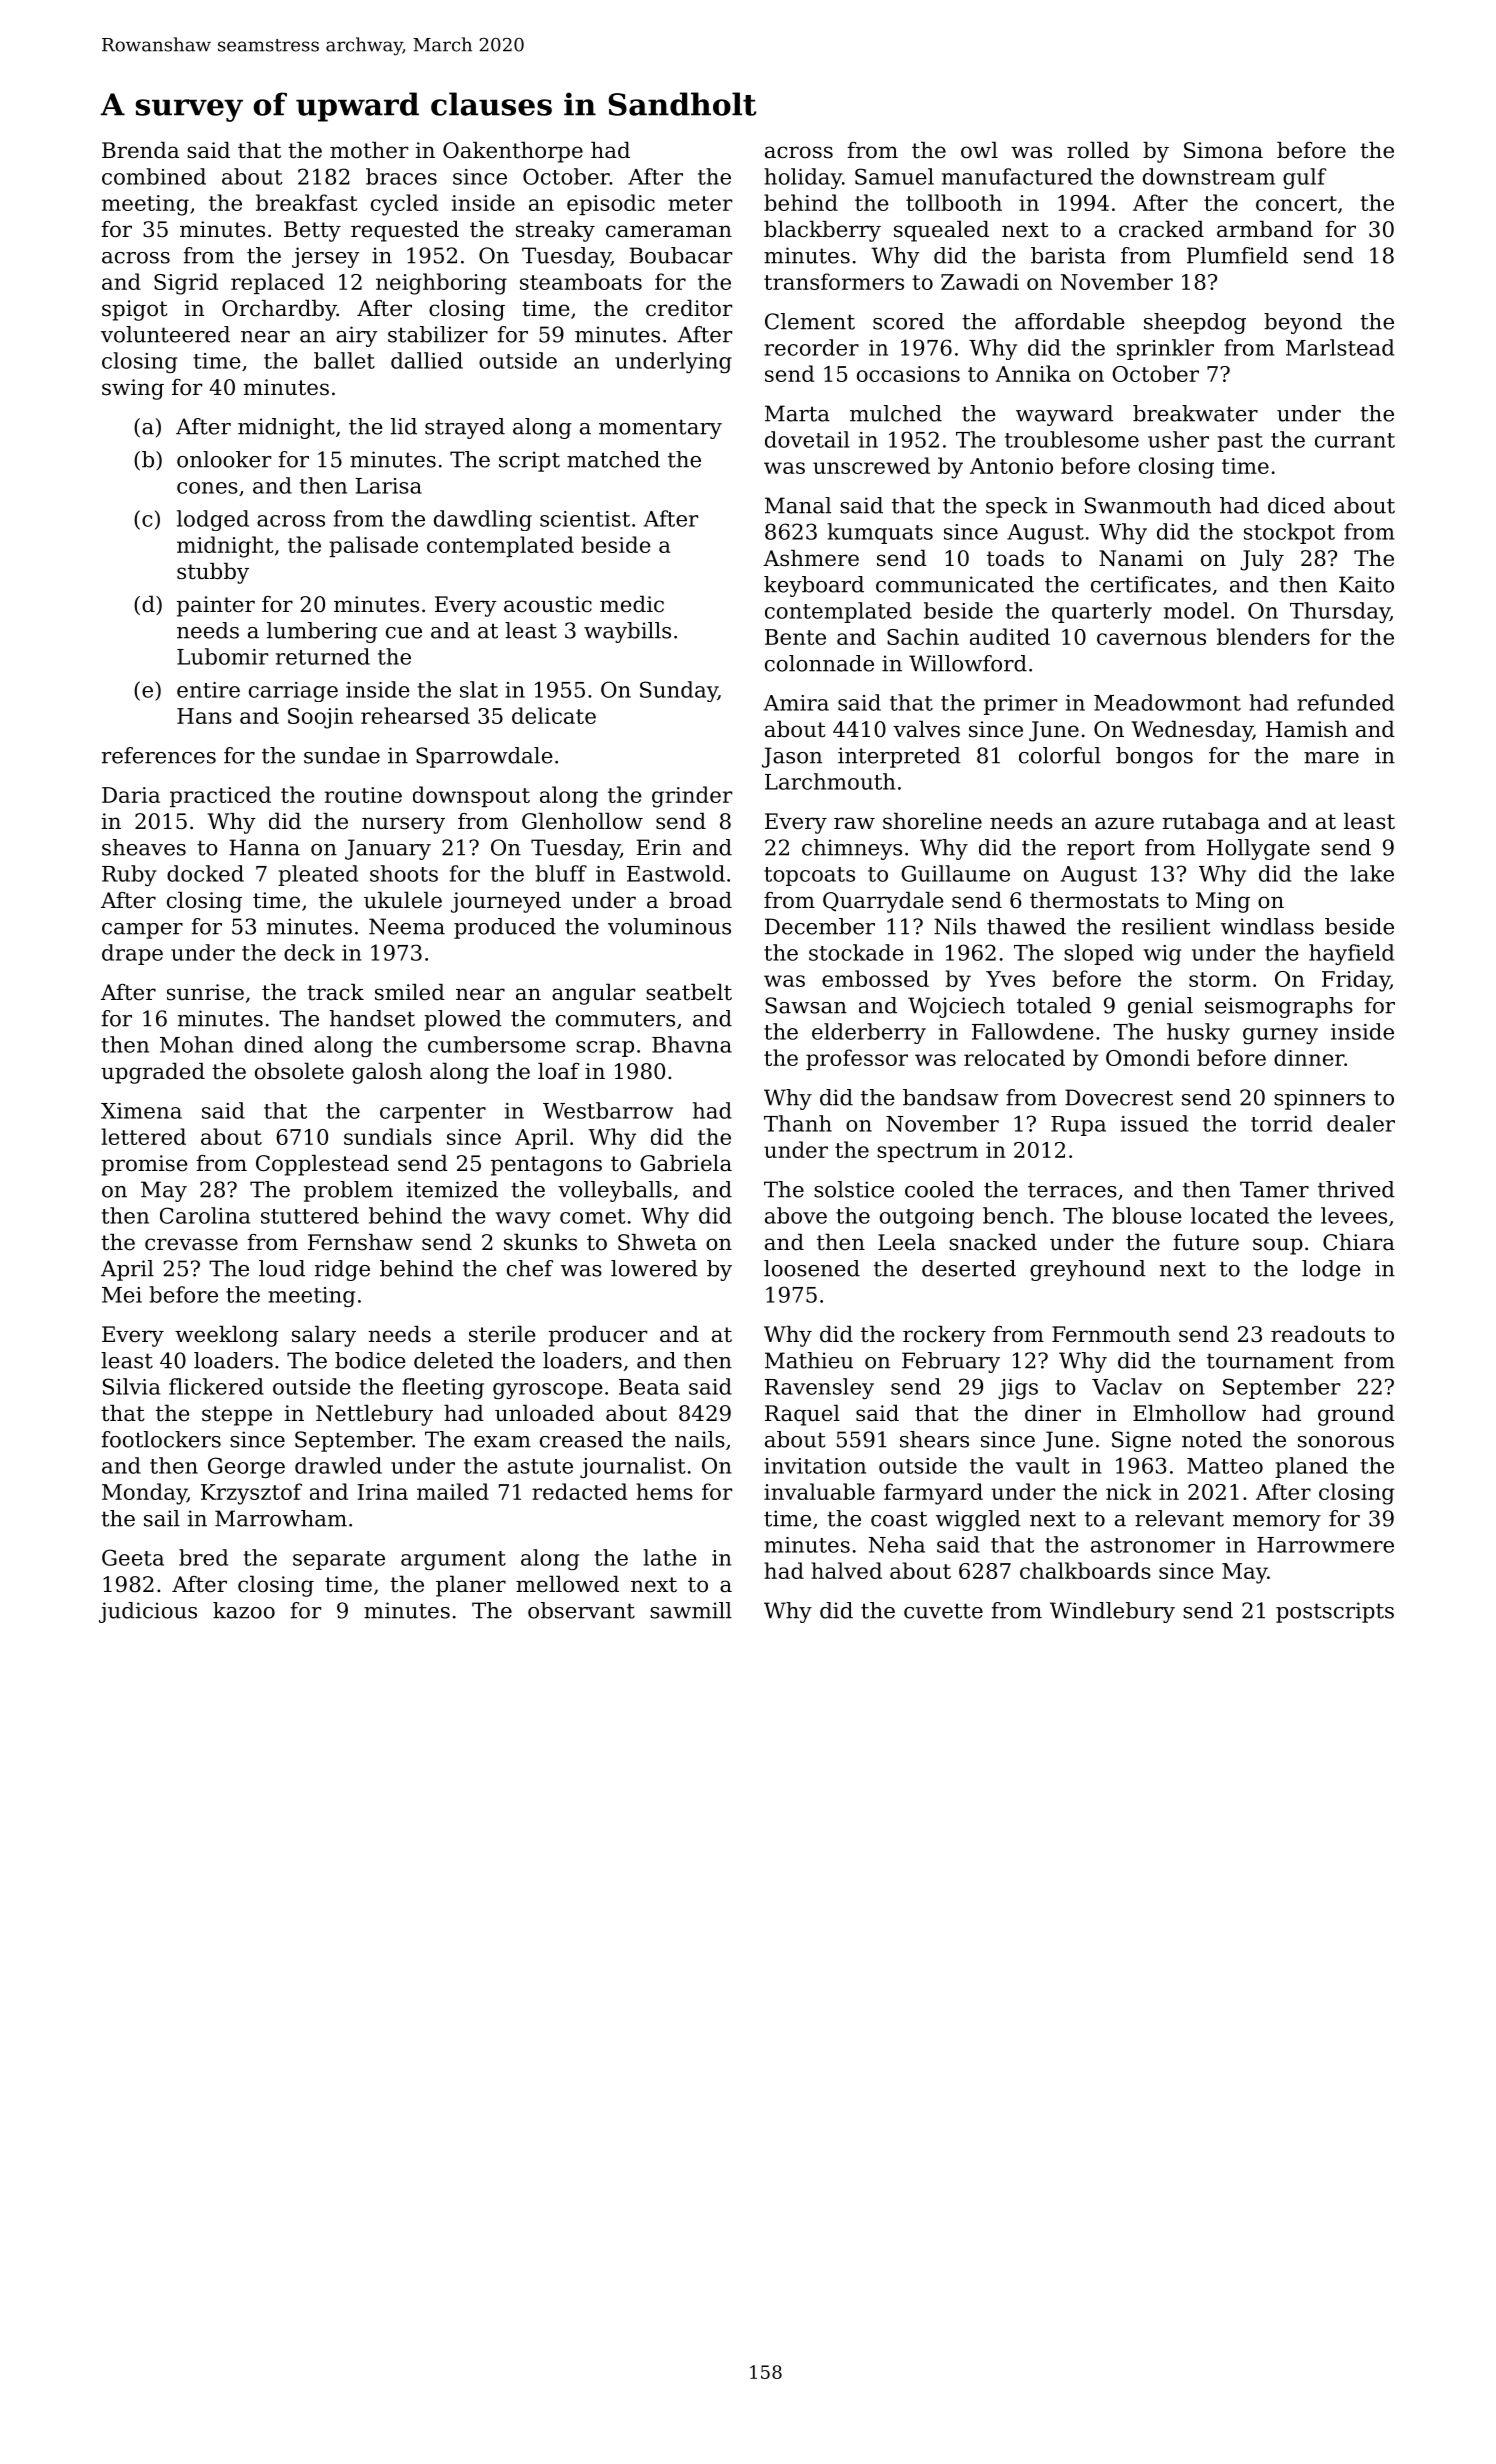 This screenshot has height=2464, width=1496. I want to click on lake, so click(1372, 873).
